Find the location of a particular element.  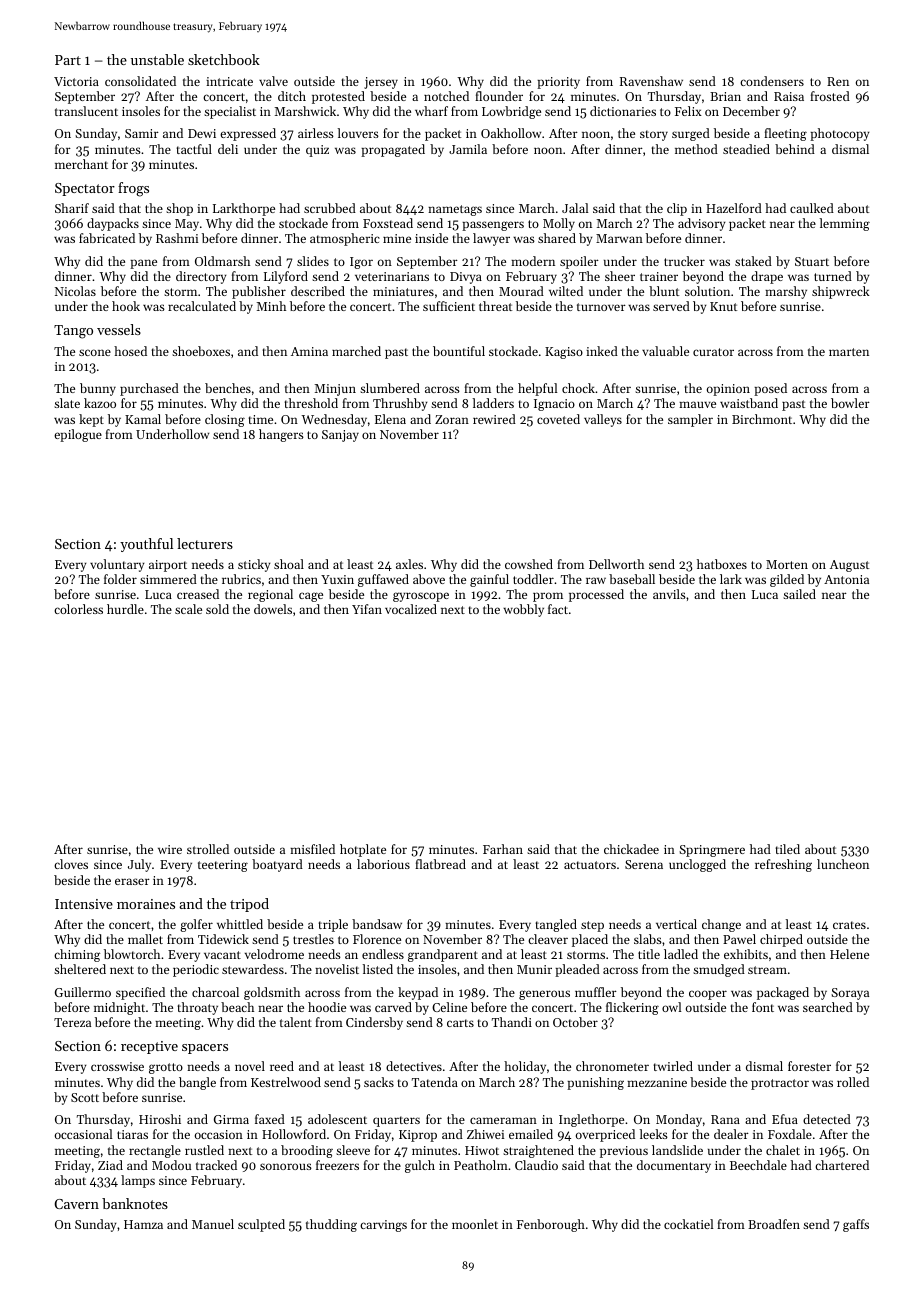

axles is located at coordinates (409, 564).
